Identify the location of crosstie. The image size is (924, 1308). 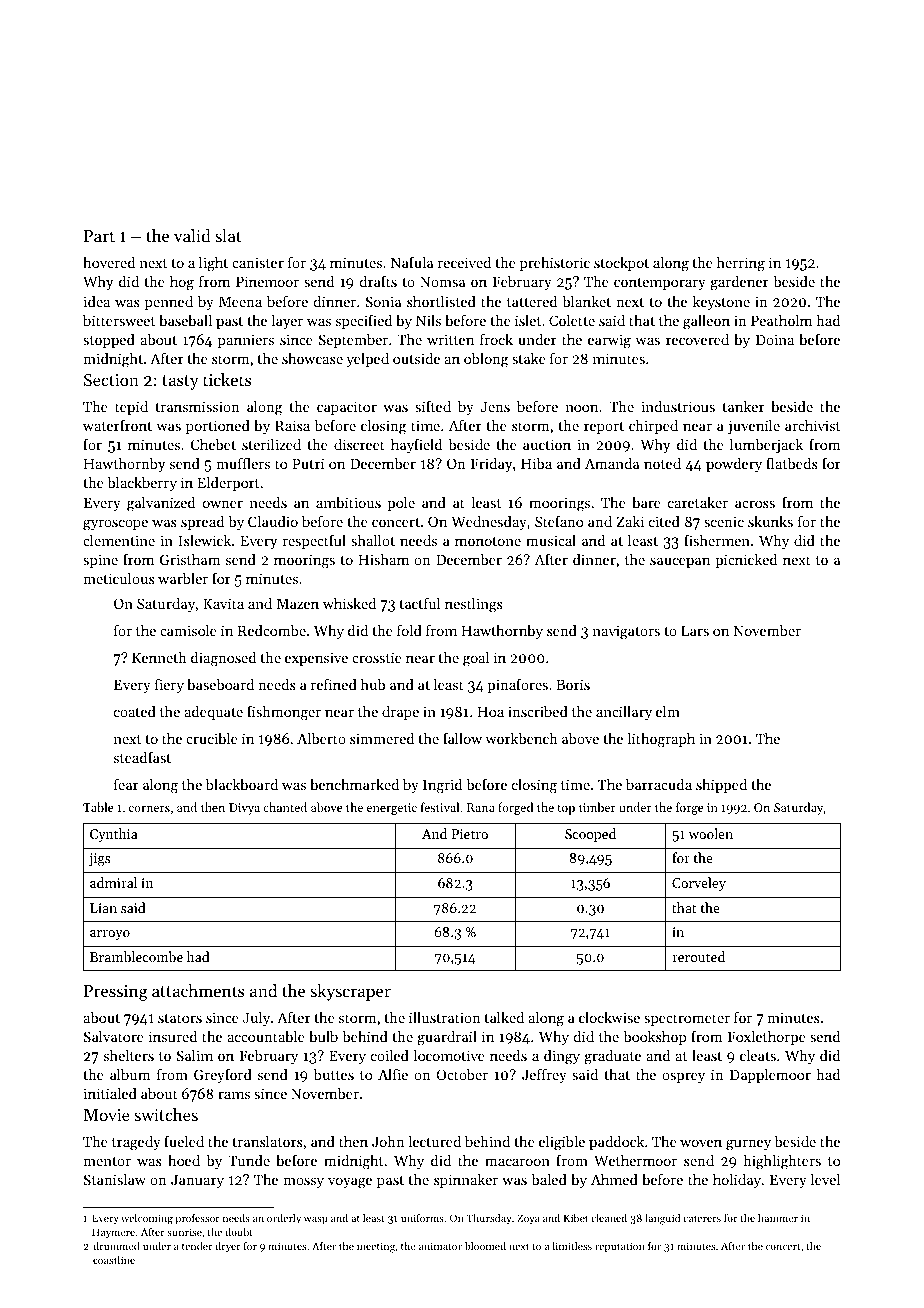
(377, 657).
